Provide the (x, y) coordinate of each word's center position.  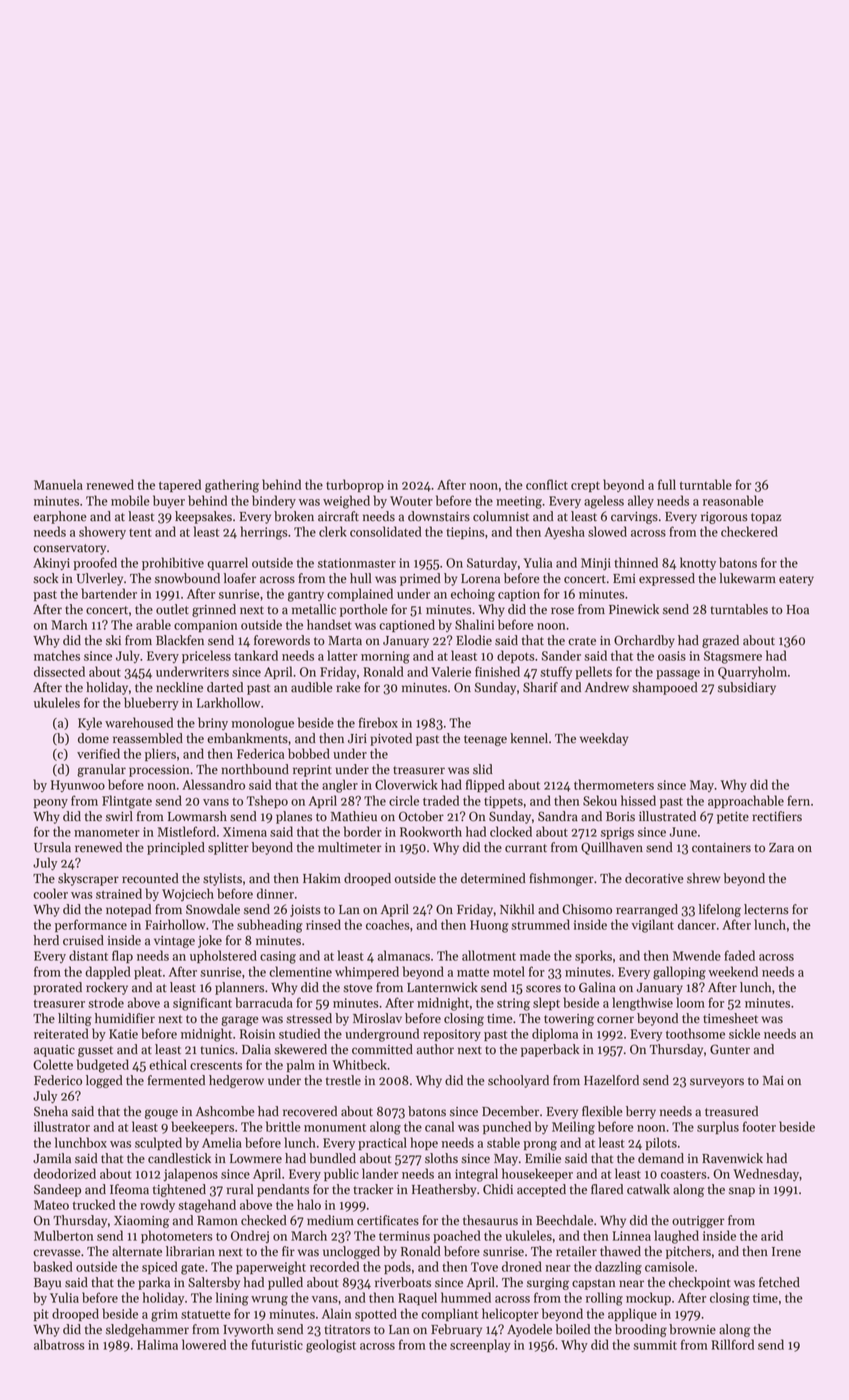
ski (113, 640)
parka (154, 1283)
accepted (541, 1190)
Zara (781, 848)
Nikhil (517, 909)
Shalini (474, 624)
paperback (550, 1050)
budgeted (103, 1066)
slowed (607, 531)
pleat (148, 972)
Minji (596, 564)
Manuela (58, 484)
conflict (547, 484)
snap (742, 1192)
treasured (731, 1111)
